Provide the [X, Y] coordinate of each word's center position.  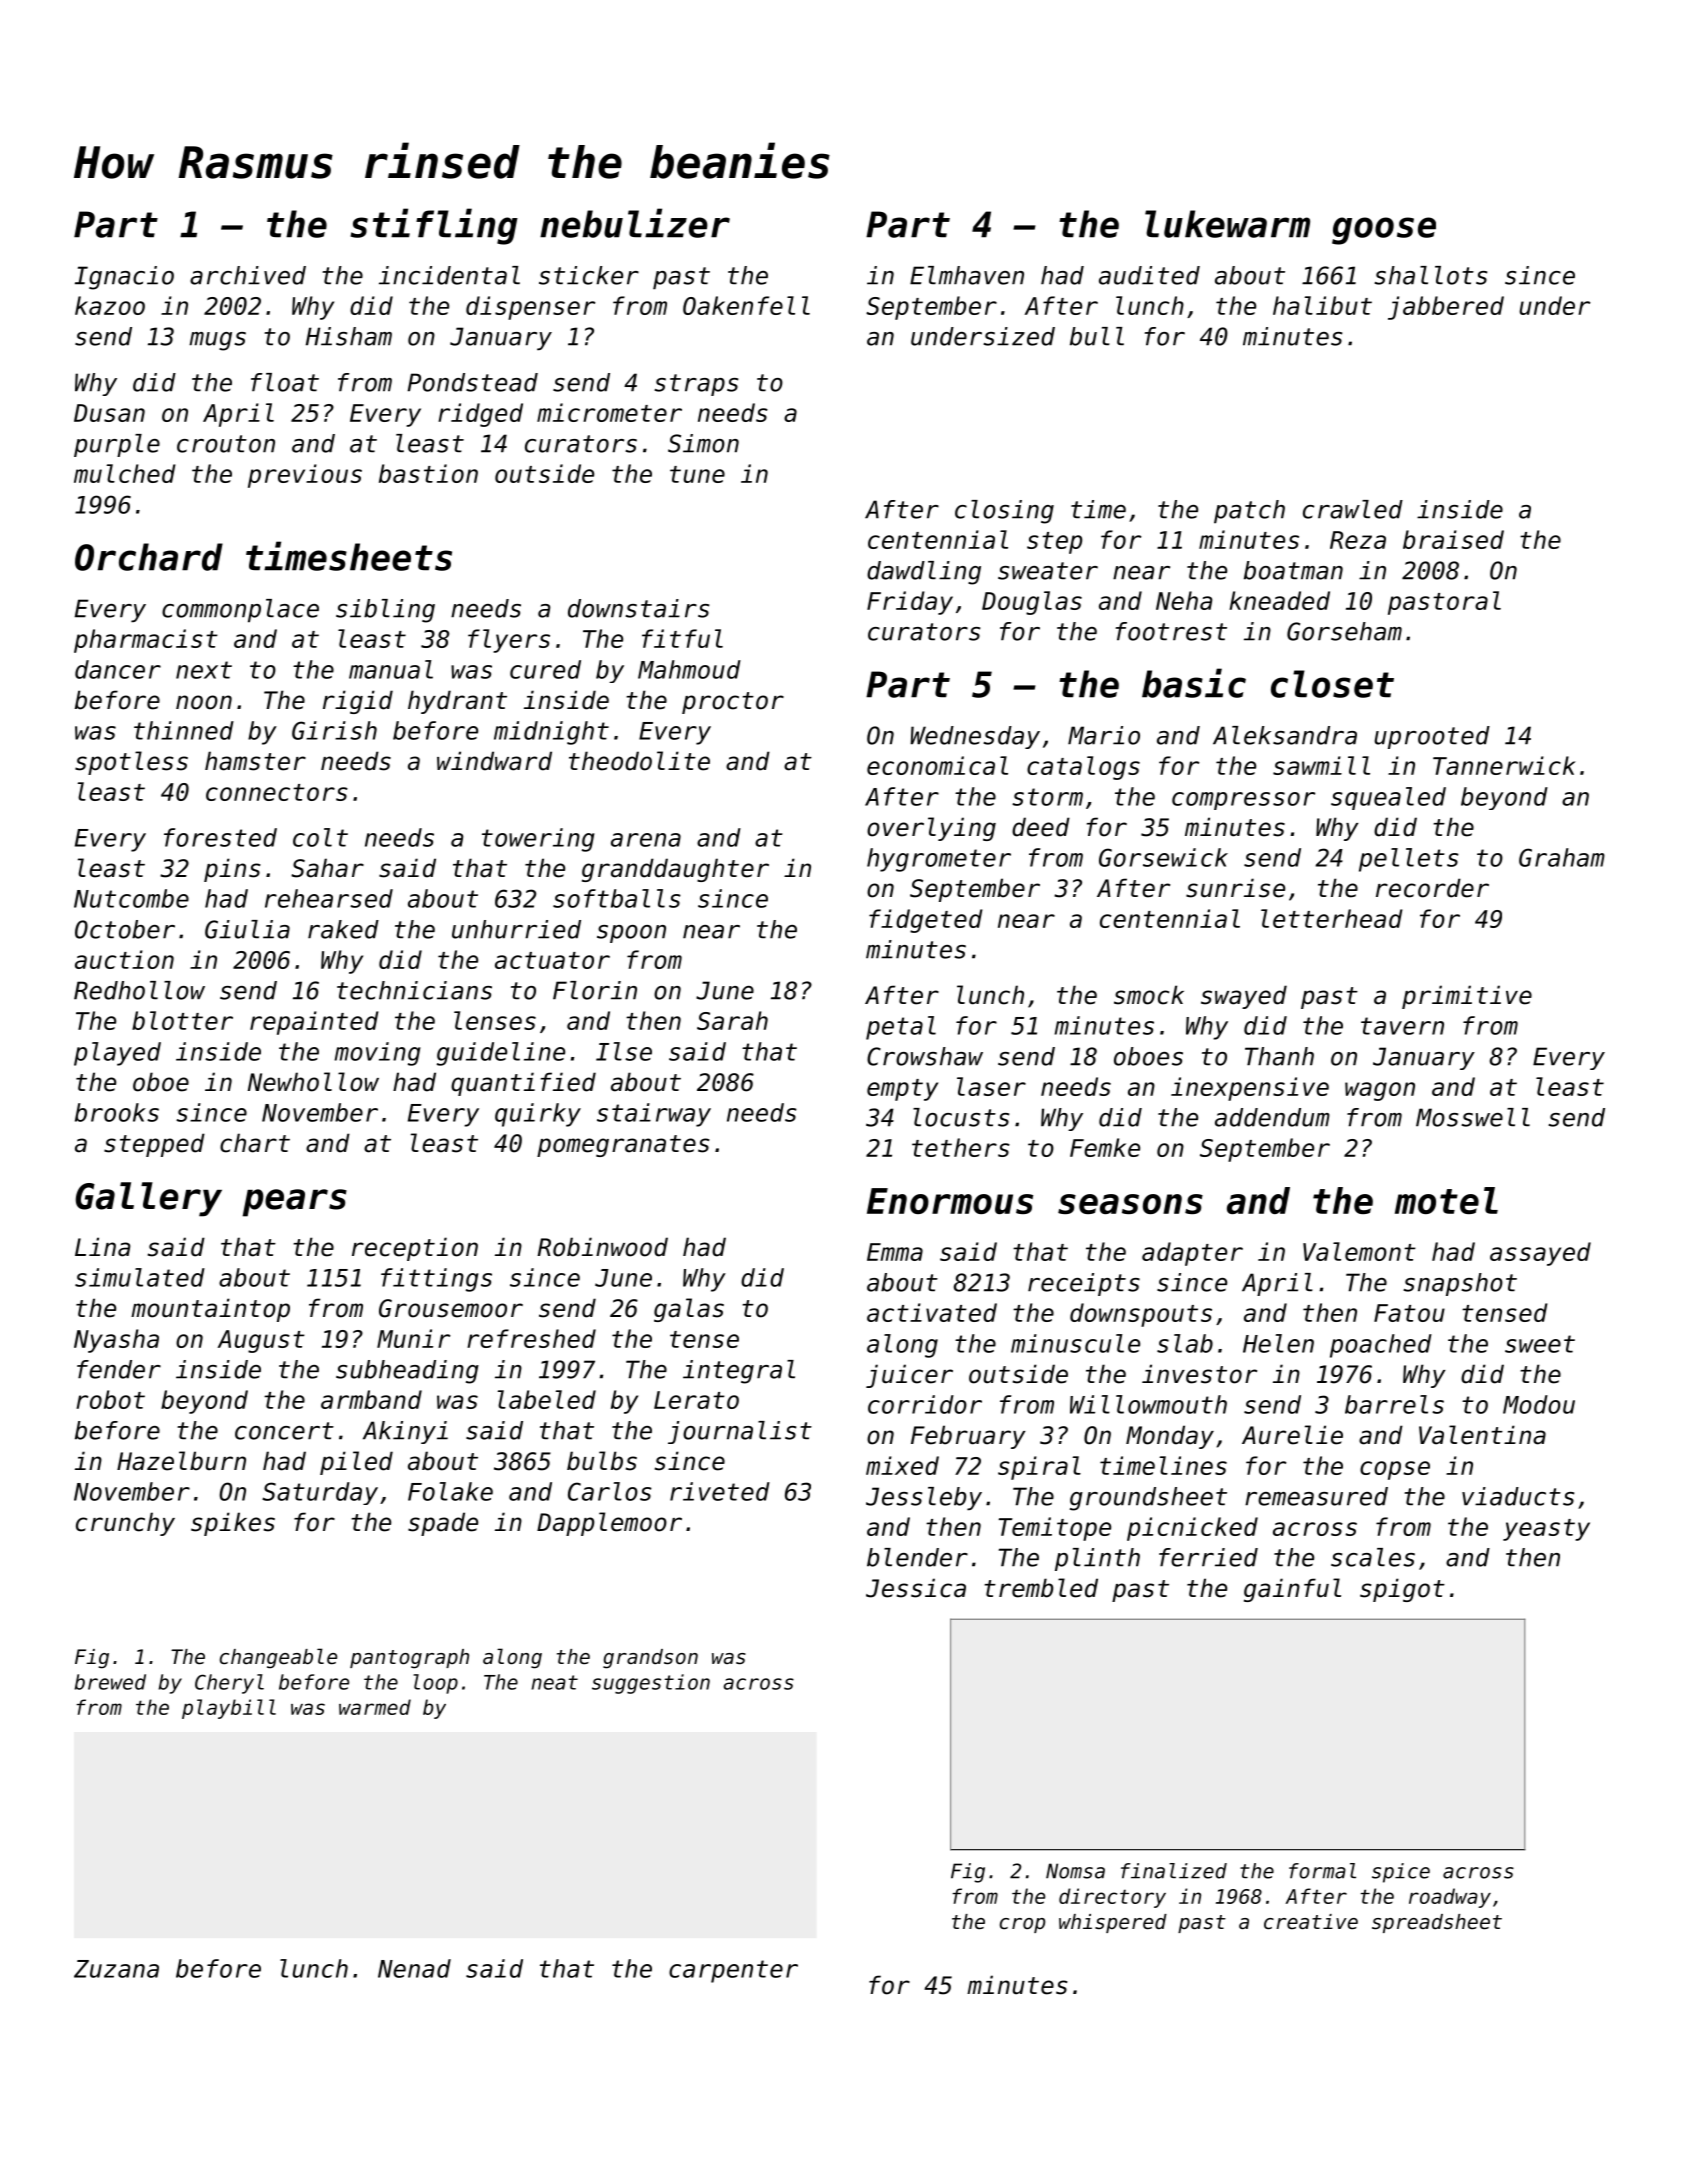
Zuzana [116, 1969]
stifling [434, 226]
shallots [1430, 275]
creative [1311, 1922]
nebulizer [635, 223]
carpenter [733, 1971]
